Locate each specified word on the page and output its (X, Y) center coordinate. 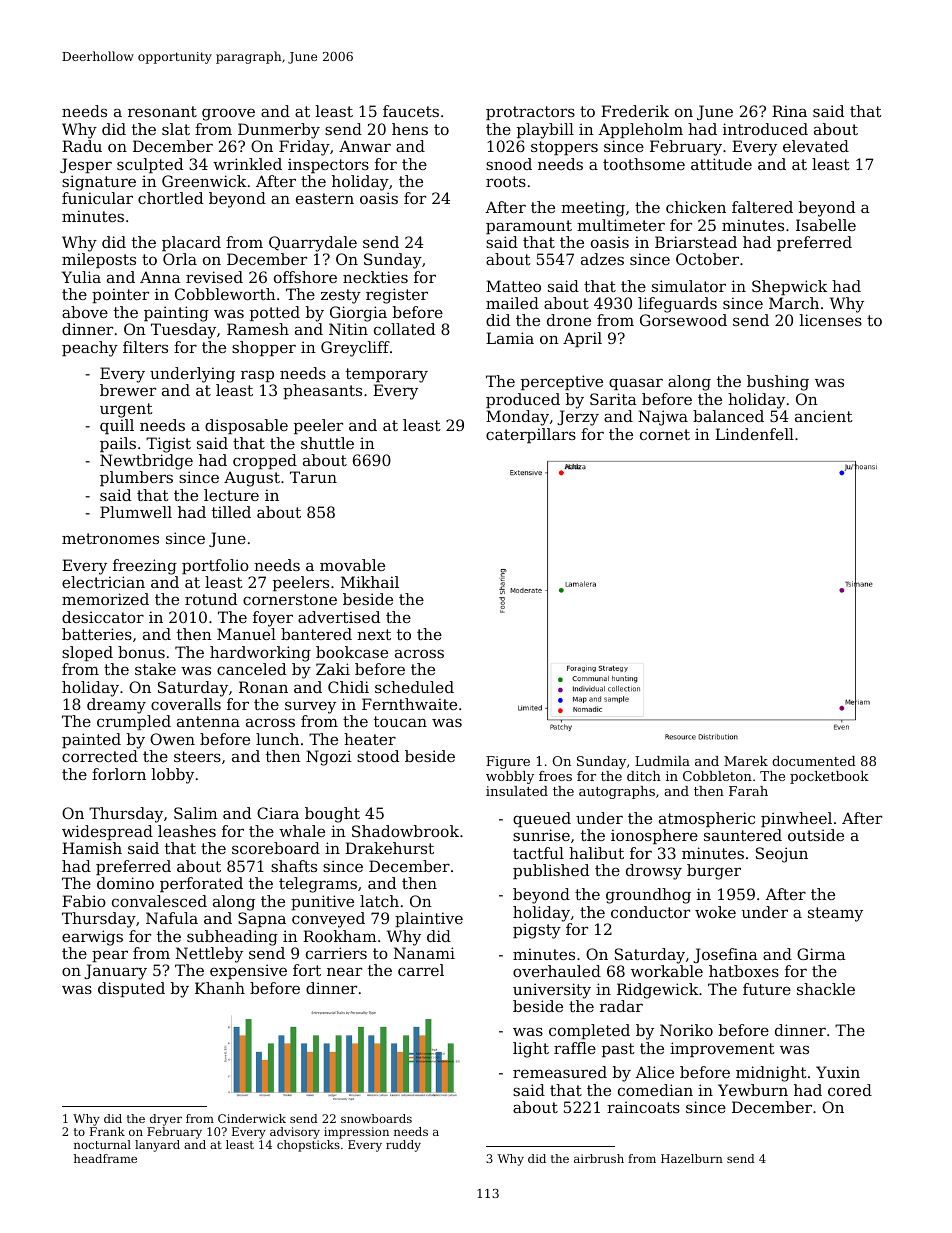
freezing (145, 567)
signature (99, 183)
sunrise (541, 835)
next (374, 634)
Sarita (613, 399)
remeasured (560, 1072)
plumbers (136, 478)
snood (509, 164)
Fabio (84, 901)
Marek (746, 761)
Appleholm (640, 130)
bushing (778, 383)
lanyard (157, 1146)
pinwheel (796, 819)
